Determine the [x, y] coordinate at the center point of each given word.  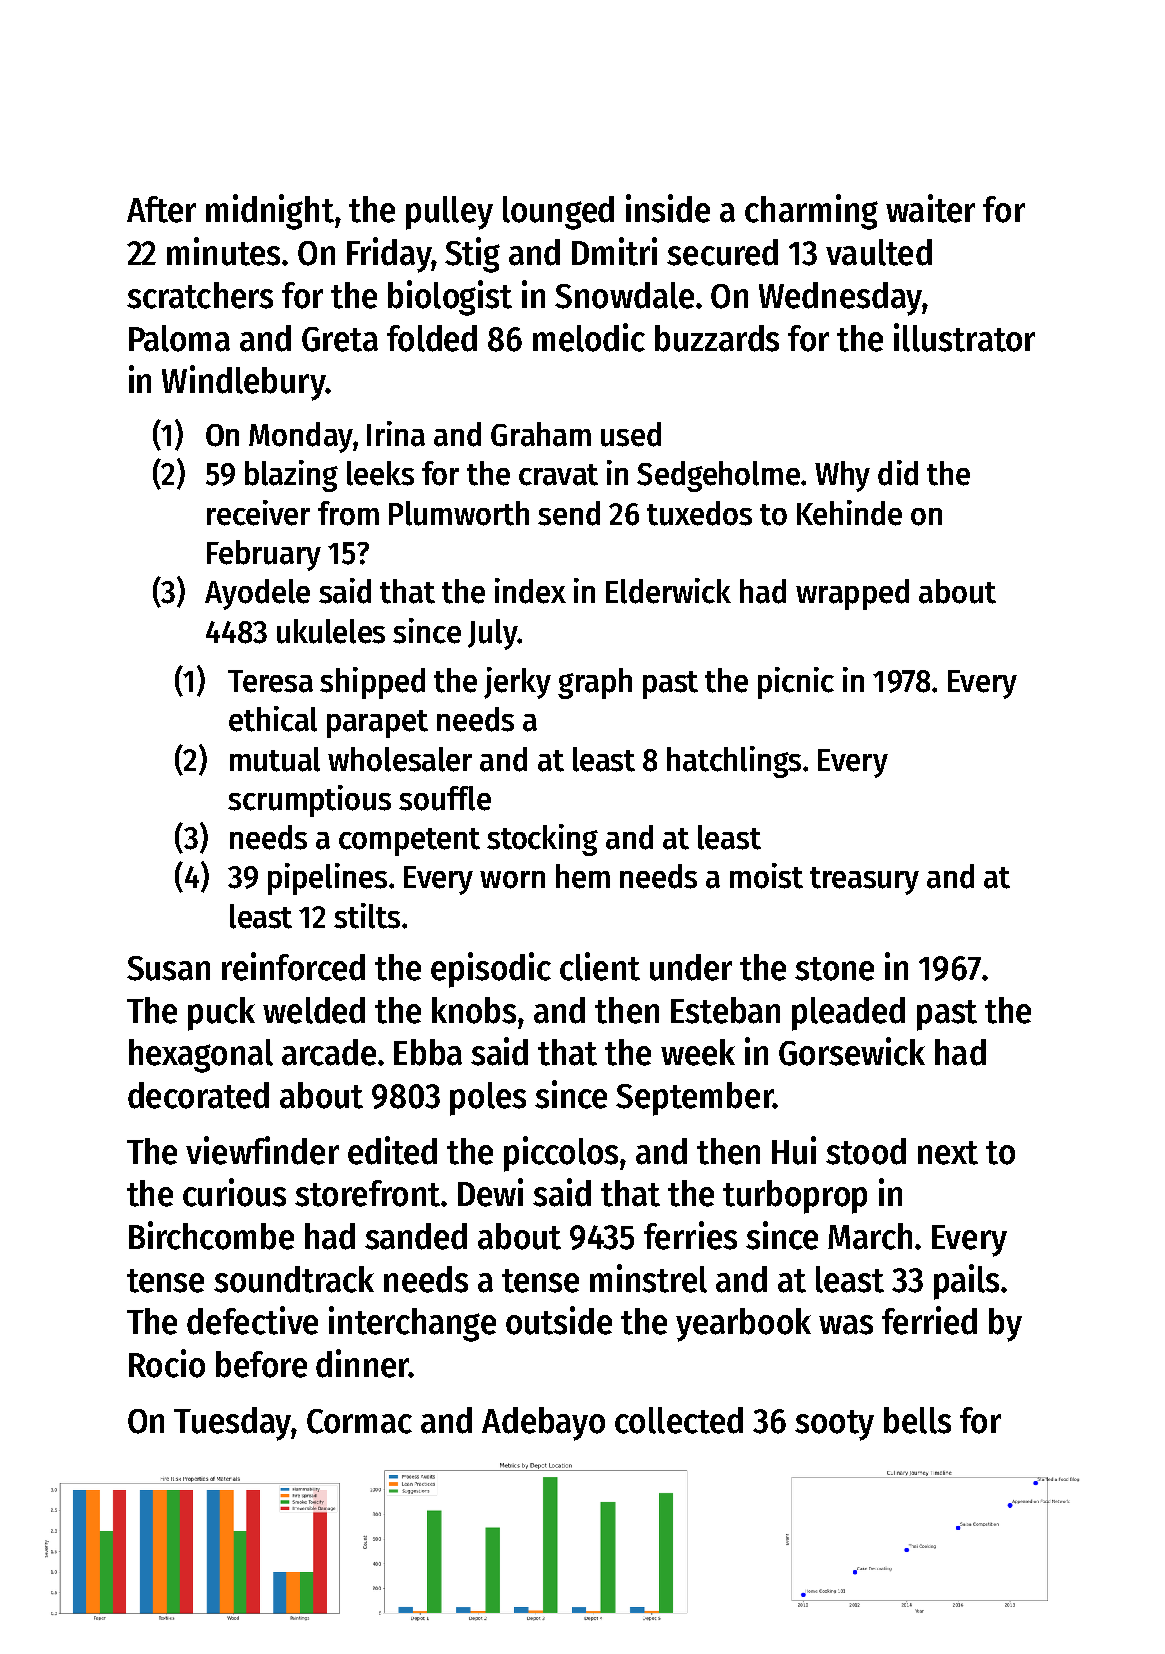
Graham [541, 434]
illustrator [964, 337]
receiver [258, 513]
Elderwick [668, 591]
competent [409, 842]
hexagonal [201, 1056]
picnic [796, 683]
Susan [168, 968]
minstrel [648, 1278]
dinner [362, 1363]
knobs [474, 1010]
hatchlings [734, 762]
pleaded [848, 1014]
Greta [340, 339]
